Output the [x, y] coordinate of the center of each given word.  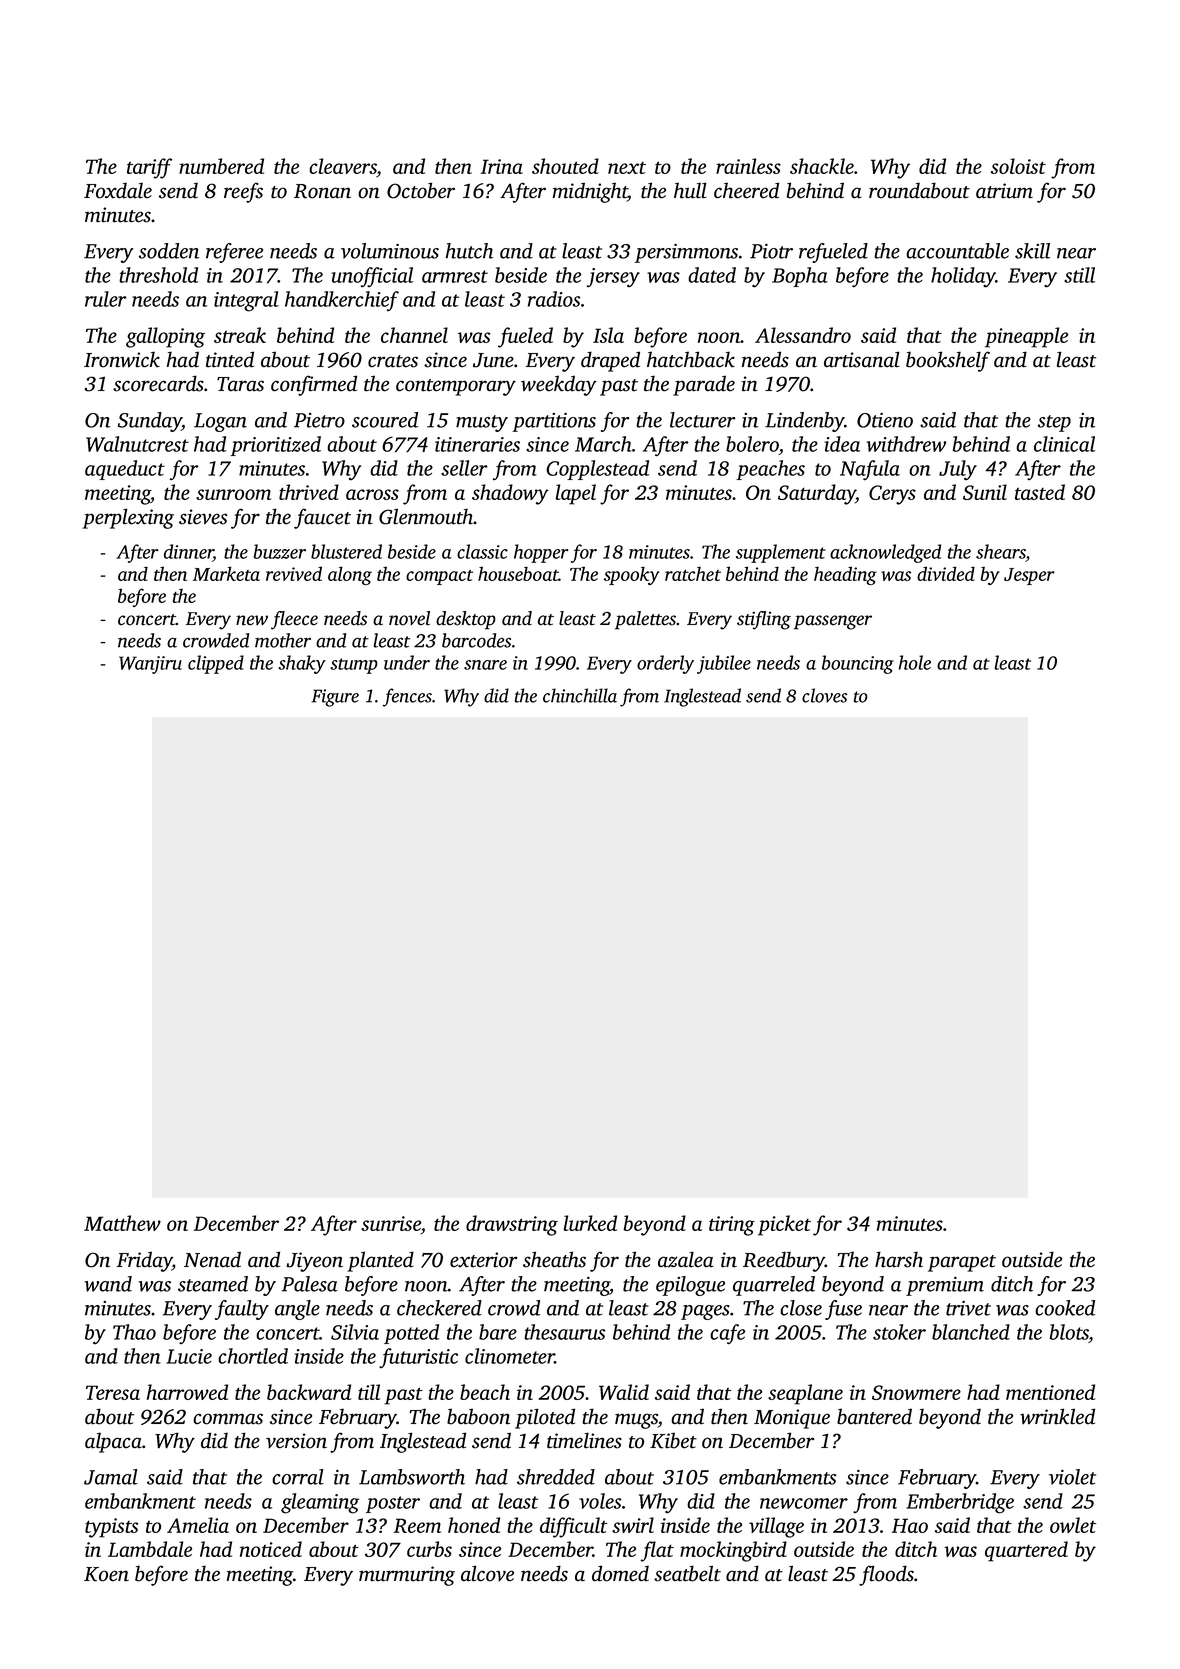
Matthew [122, 1223]
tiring [732, 1226]
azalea [686, 1259]
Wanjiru [150, 665]
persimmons [686, 253]
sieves [203, 517]
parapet [962, 1263]
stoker [899, 1332]
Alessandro [803, 335]
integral [246, 301]
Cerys [892, 495]
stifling [764, 620]
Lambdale [150, 1549]
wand [108, 1284]
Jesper [1029, 576]
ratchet [693, 573]
